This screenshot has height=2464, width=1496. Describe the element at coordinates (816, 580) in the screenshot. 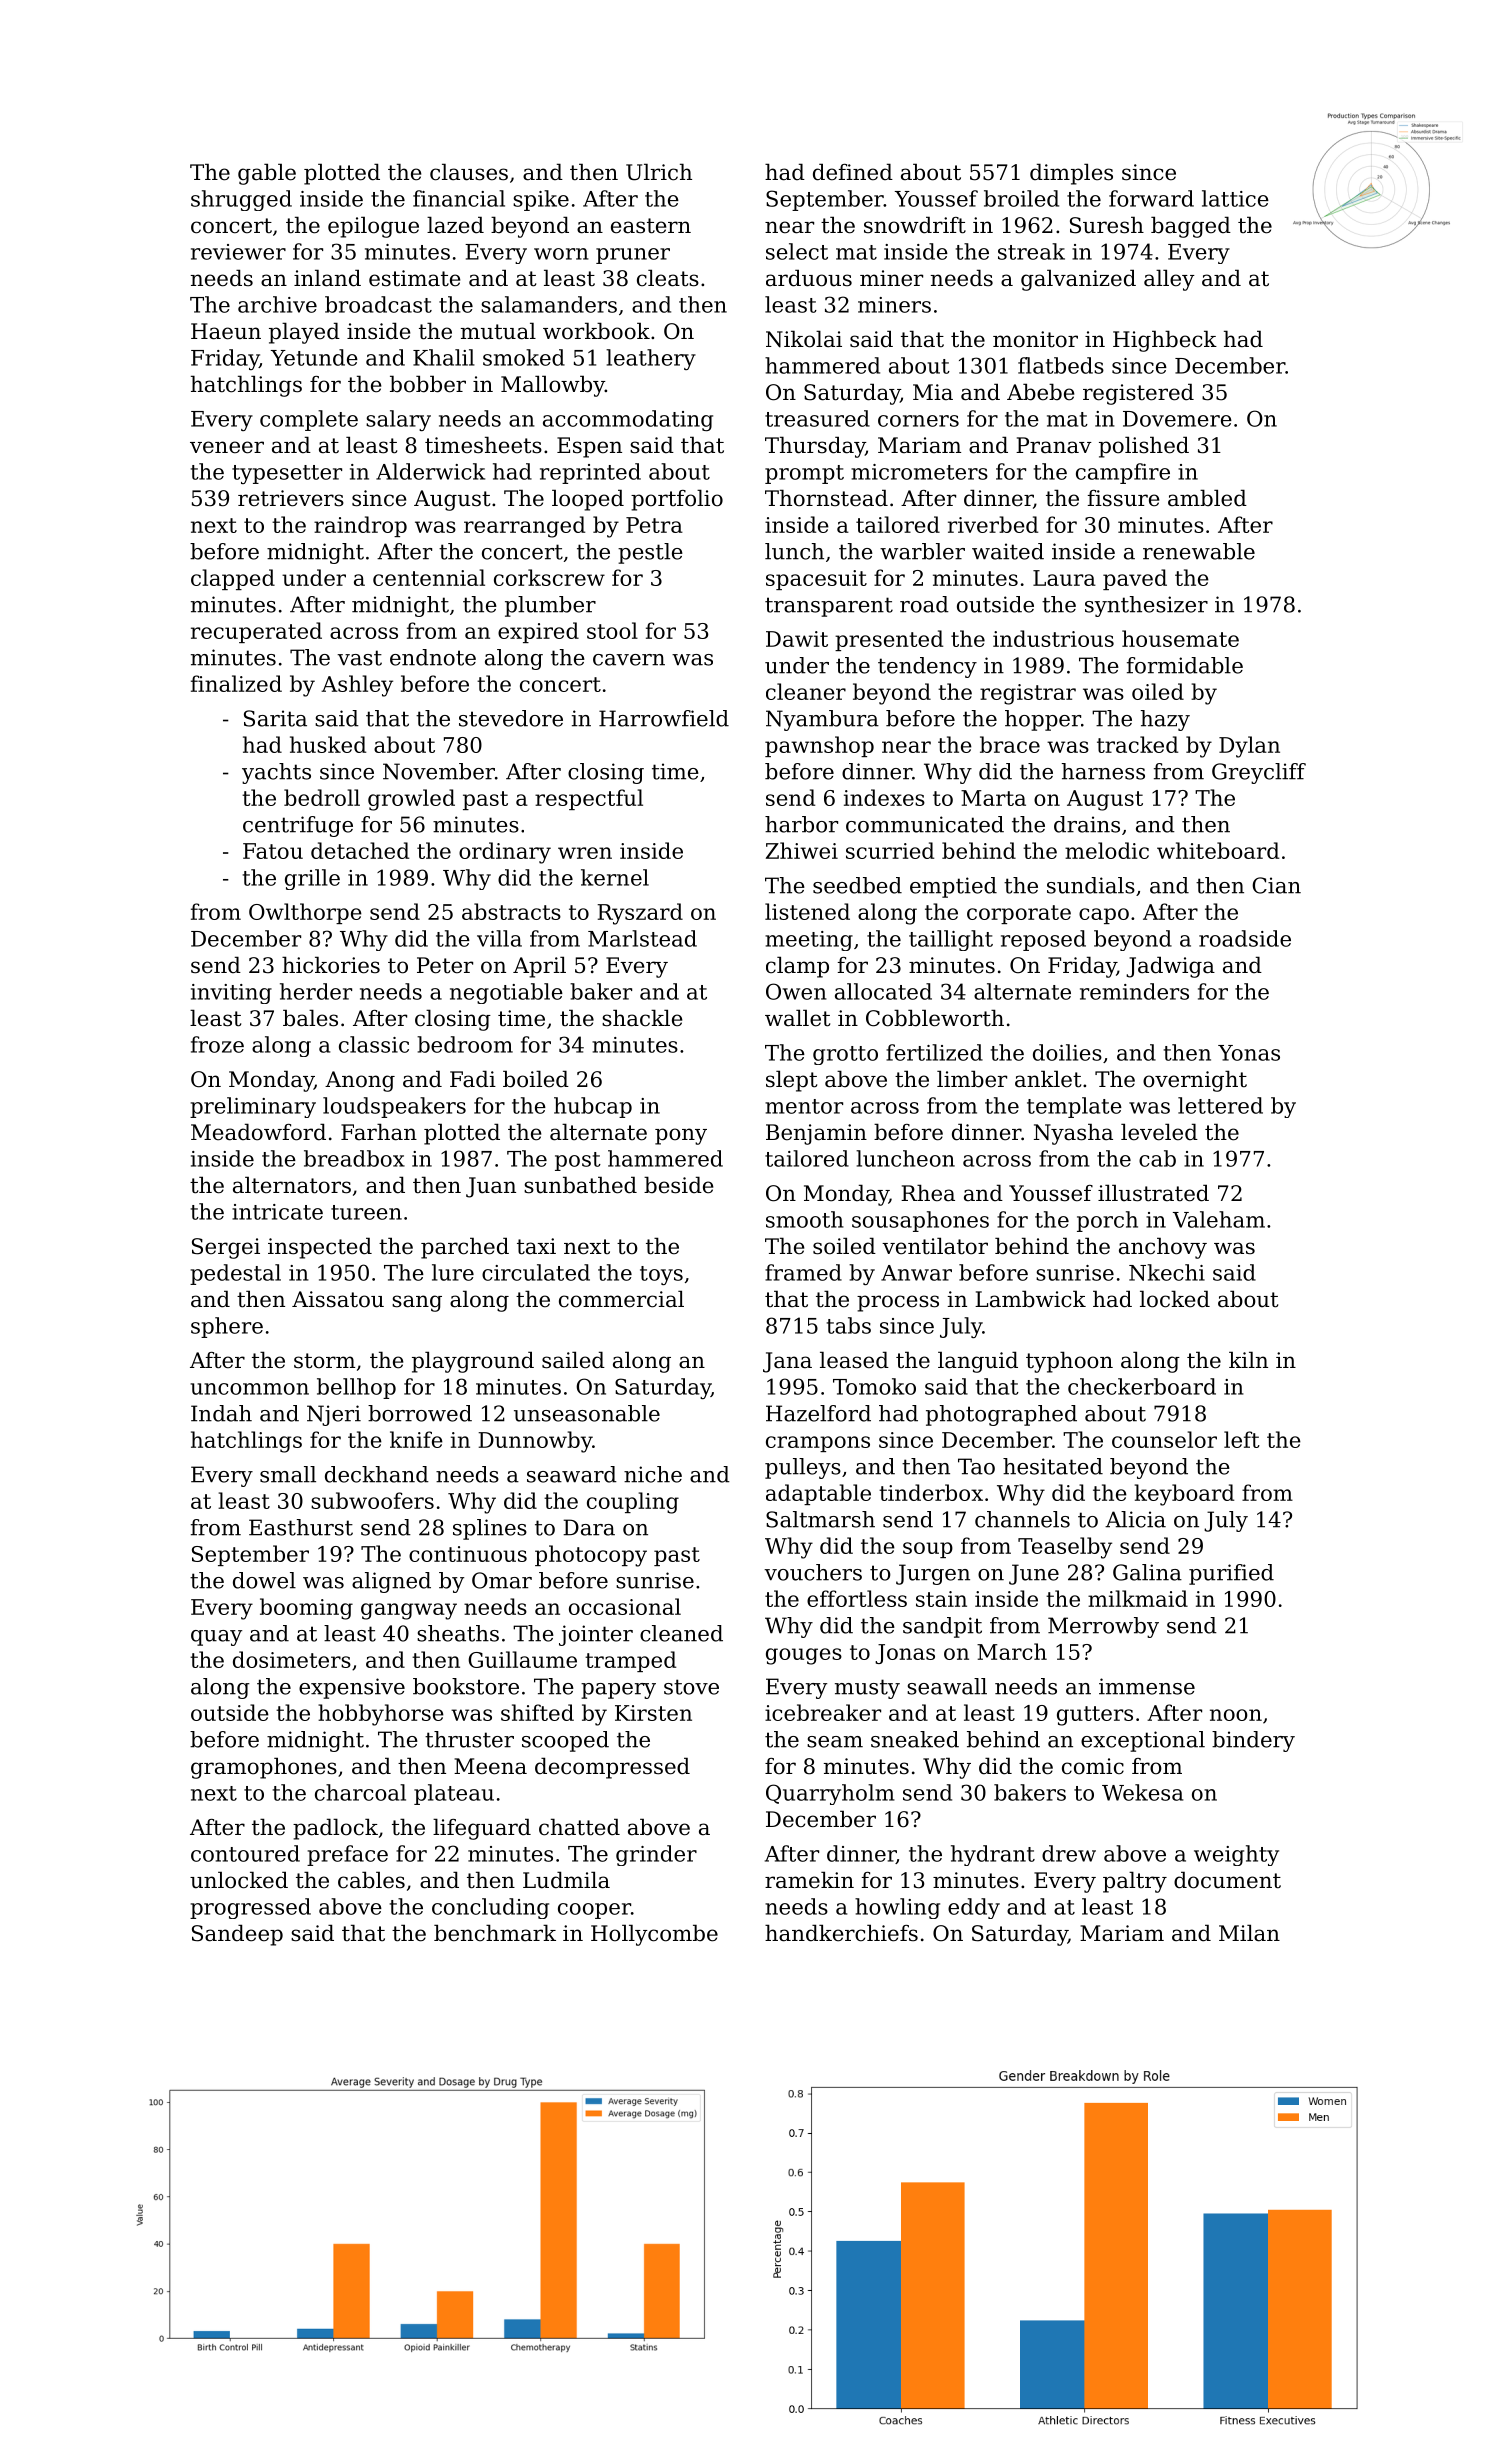

I see `spacesuit` at that location.
